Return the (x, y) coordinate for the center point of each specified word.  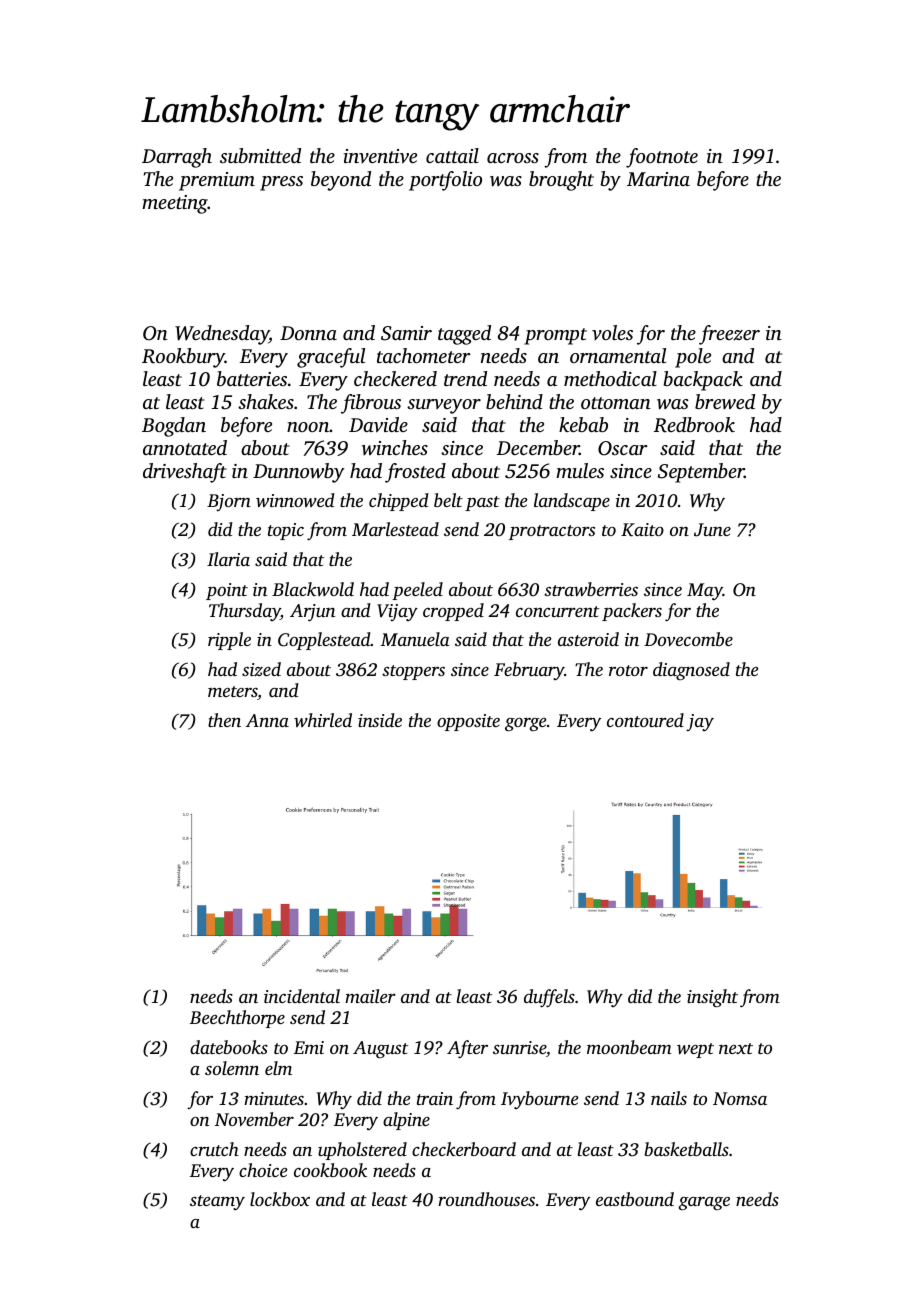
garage (704, 1203)
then (224, 720)
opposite (468, 722)
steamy (217, 1202)
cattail (452, 155)
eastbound (635, 1199)
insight (712, 998)
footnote (662, 158)
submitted (260, 155)
